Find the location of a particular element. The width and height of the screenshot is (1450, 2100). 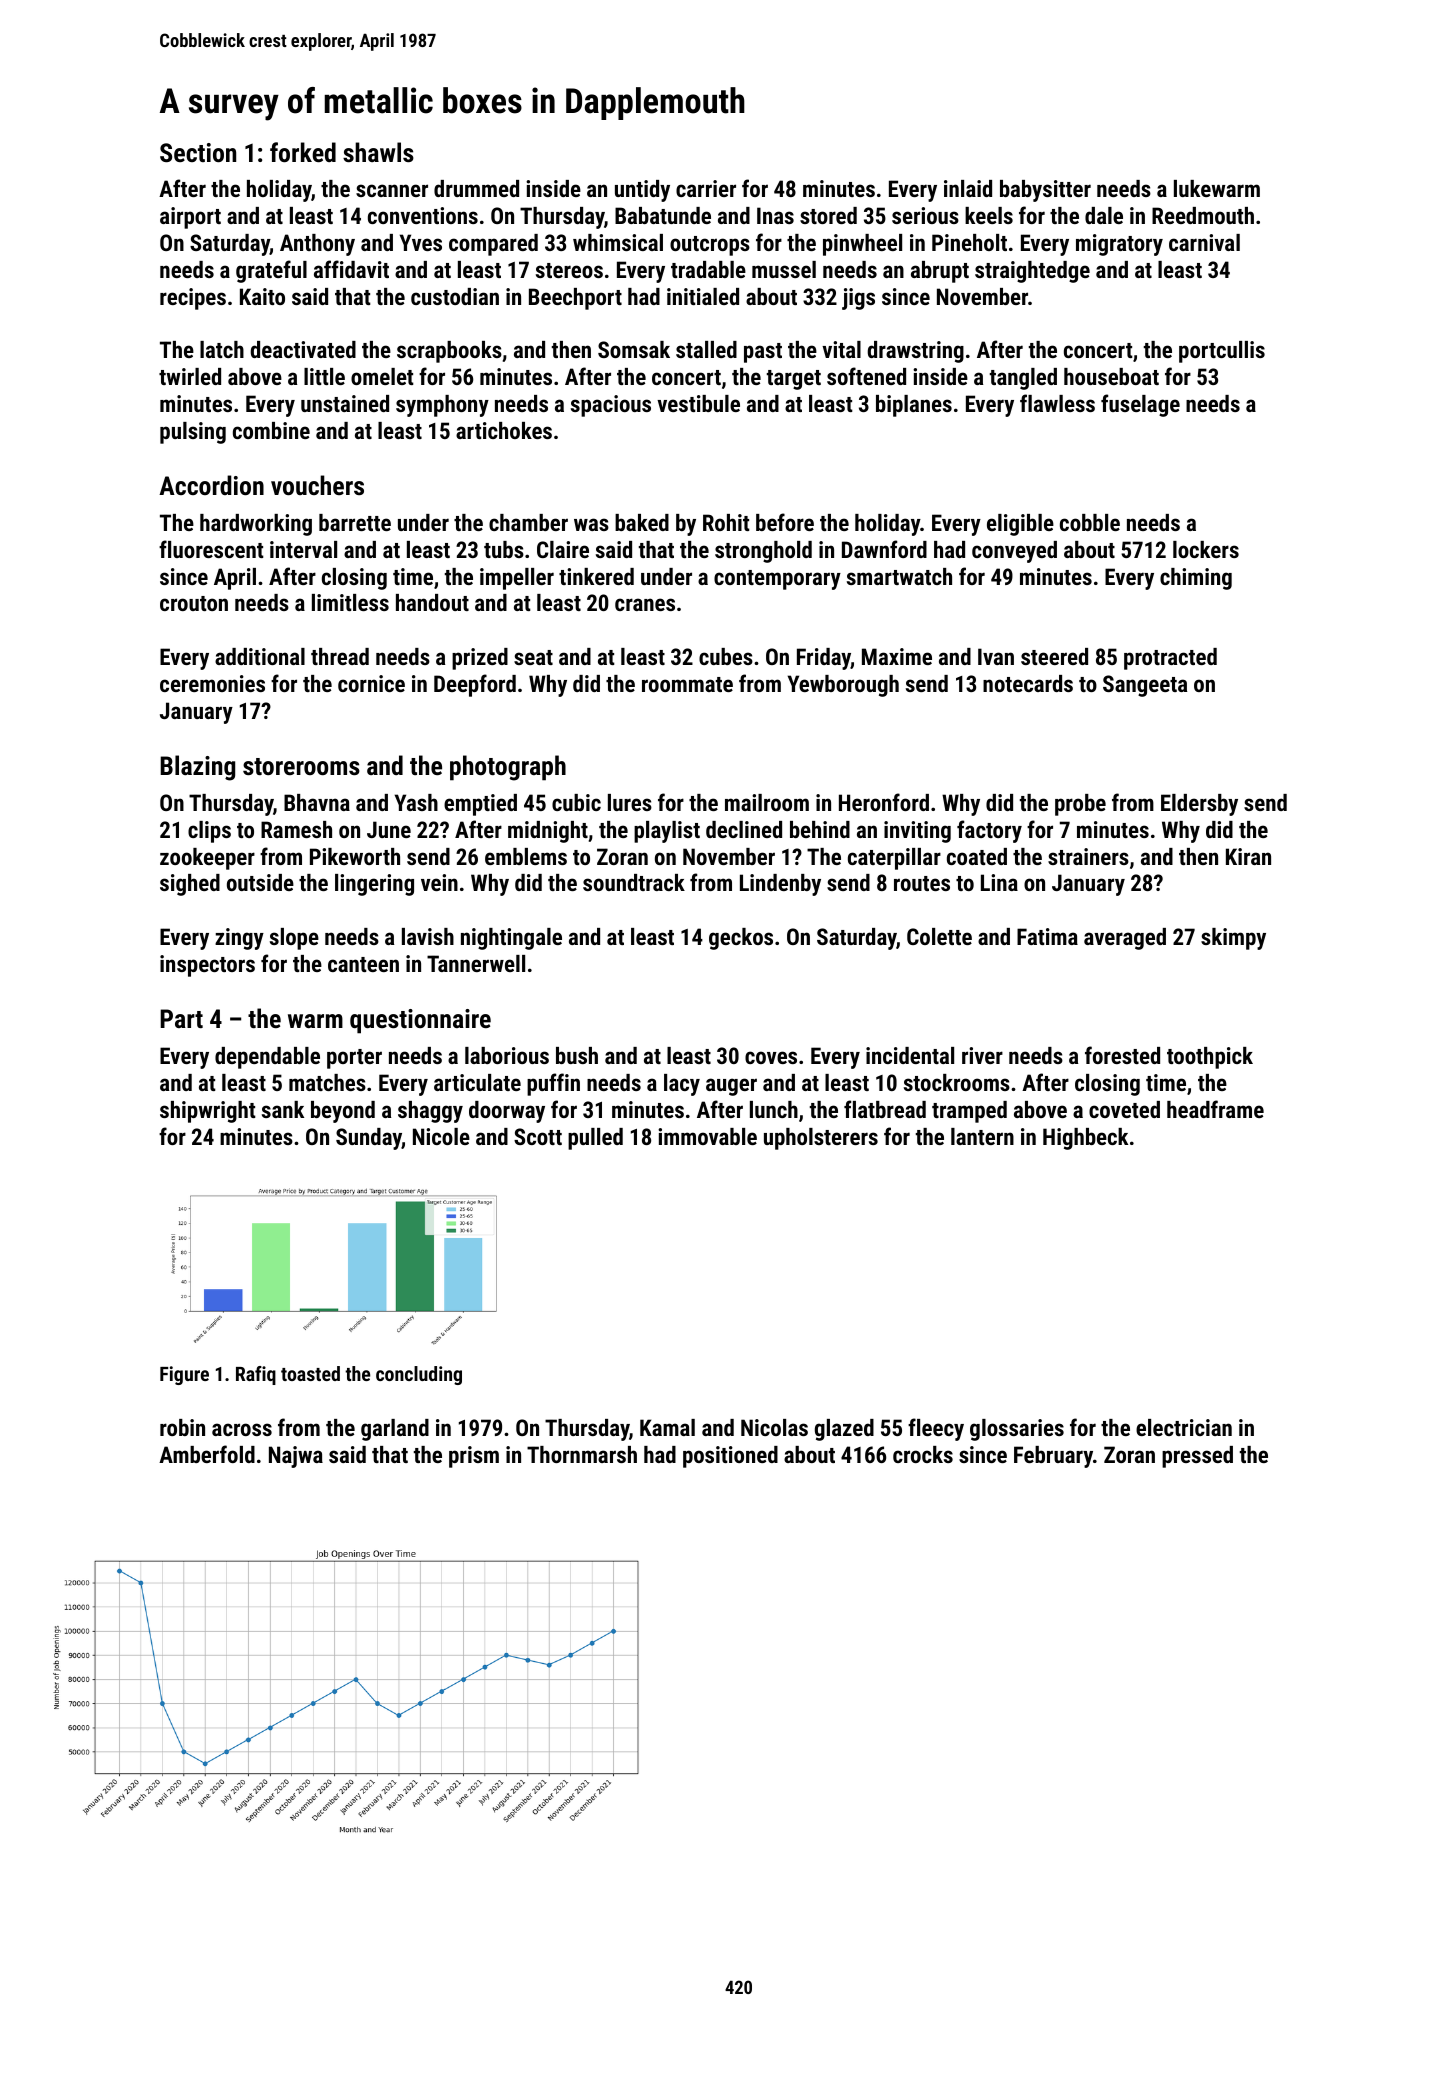

additional is located at coordinates (260, 656).
